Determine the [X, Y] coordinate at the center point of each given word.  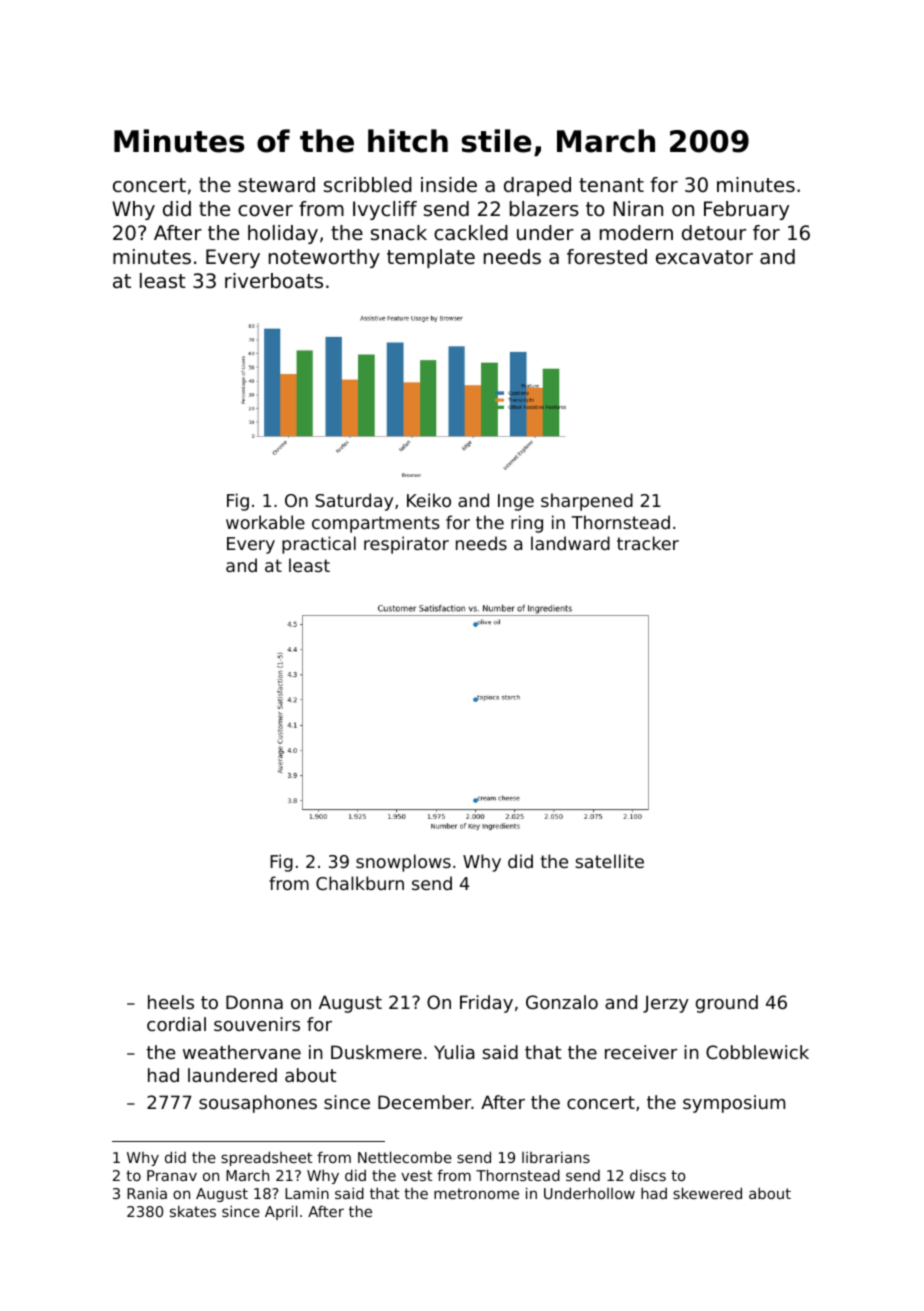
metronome [476, 1193]
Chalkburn [360, 883]
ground [727, 1004]
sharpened [587, 502]
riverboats [274, 281]
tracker [648, 543]
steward [276, 185]
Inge [516, 502]
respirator [406, 545]
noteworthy [324, 258]
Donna [254, 1002]
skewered [707, 1193]
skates [193, 1211]
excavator [704, 257]
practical [319, 545]
